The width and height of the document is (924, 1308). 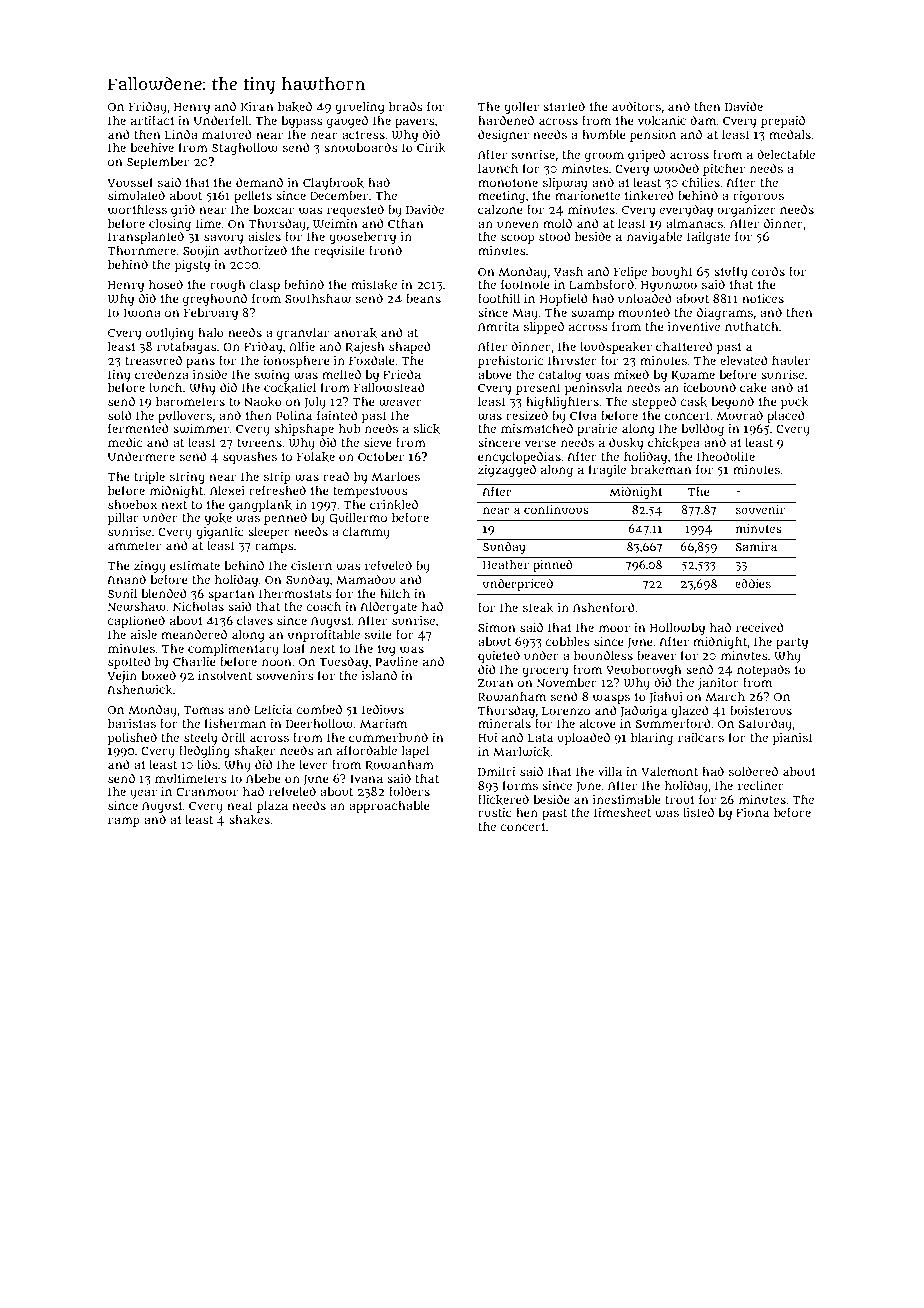 What do you see at coordinates (495, 812) in the document?
I see `rustic` at bounding box center [495, 812].
